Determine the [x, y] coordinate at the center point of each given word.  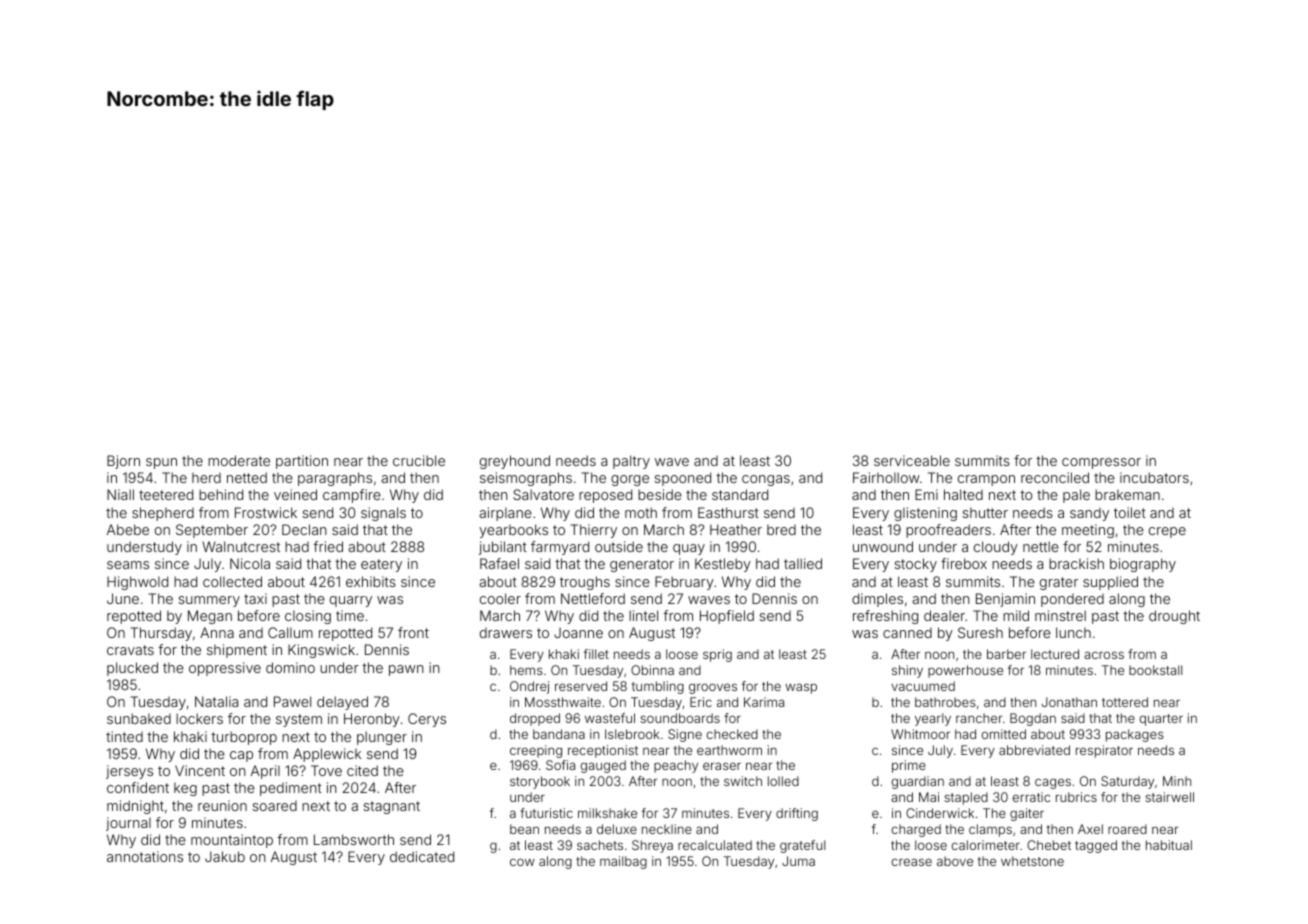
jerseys [129, 772]
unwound [883, 546]
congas [766, 480]
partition [302, 462]
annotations [145, 856]
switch [743, 781]
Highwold [137, 583]
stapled [966, 798]
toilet [1130, 512]
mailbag [623, 862]
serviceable [912, 460]
